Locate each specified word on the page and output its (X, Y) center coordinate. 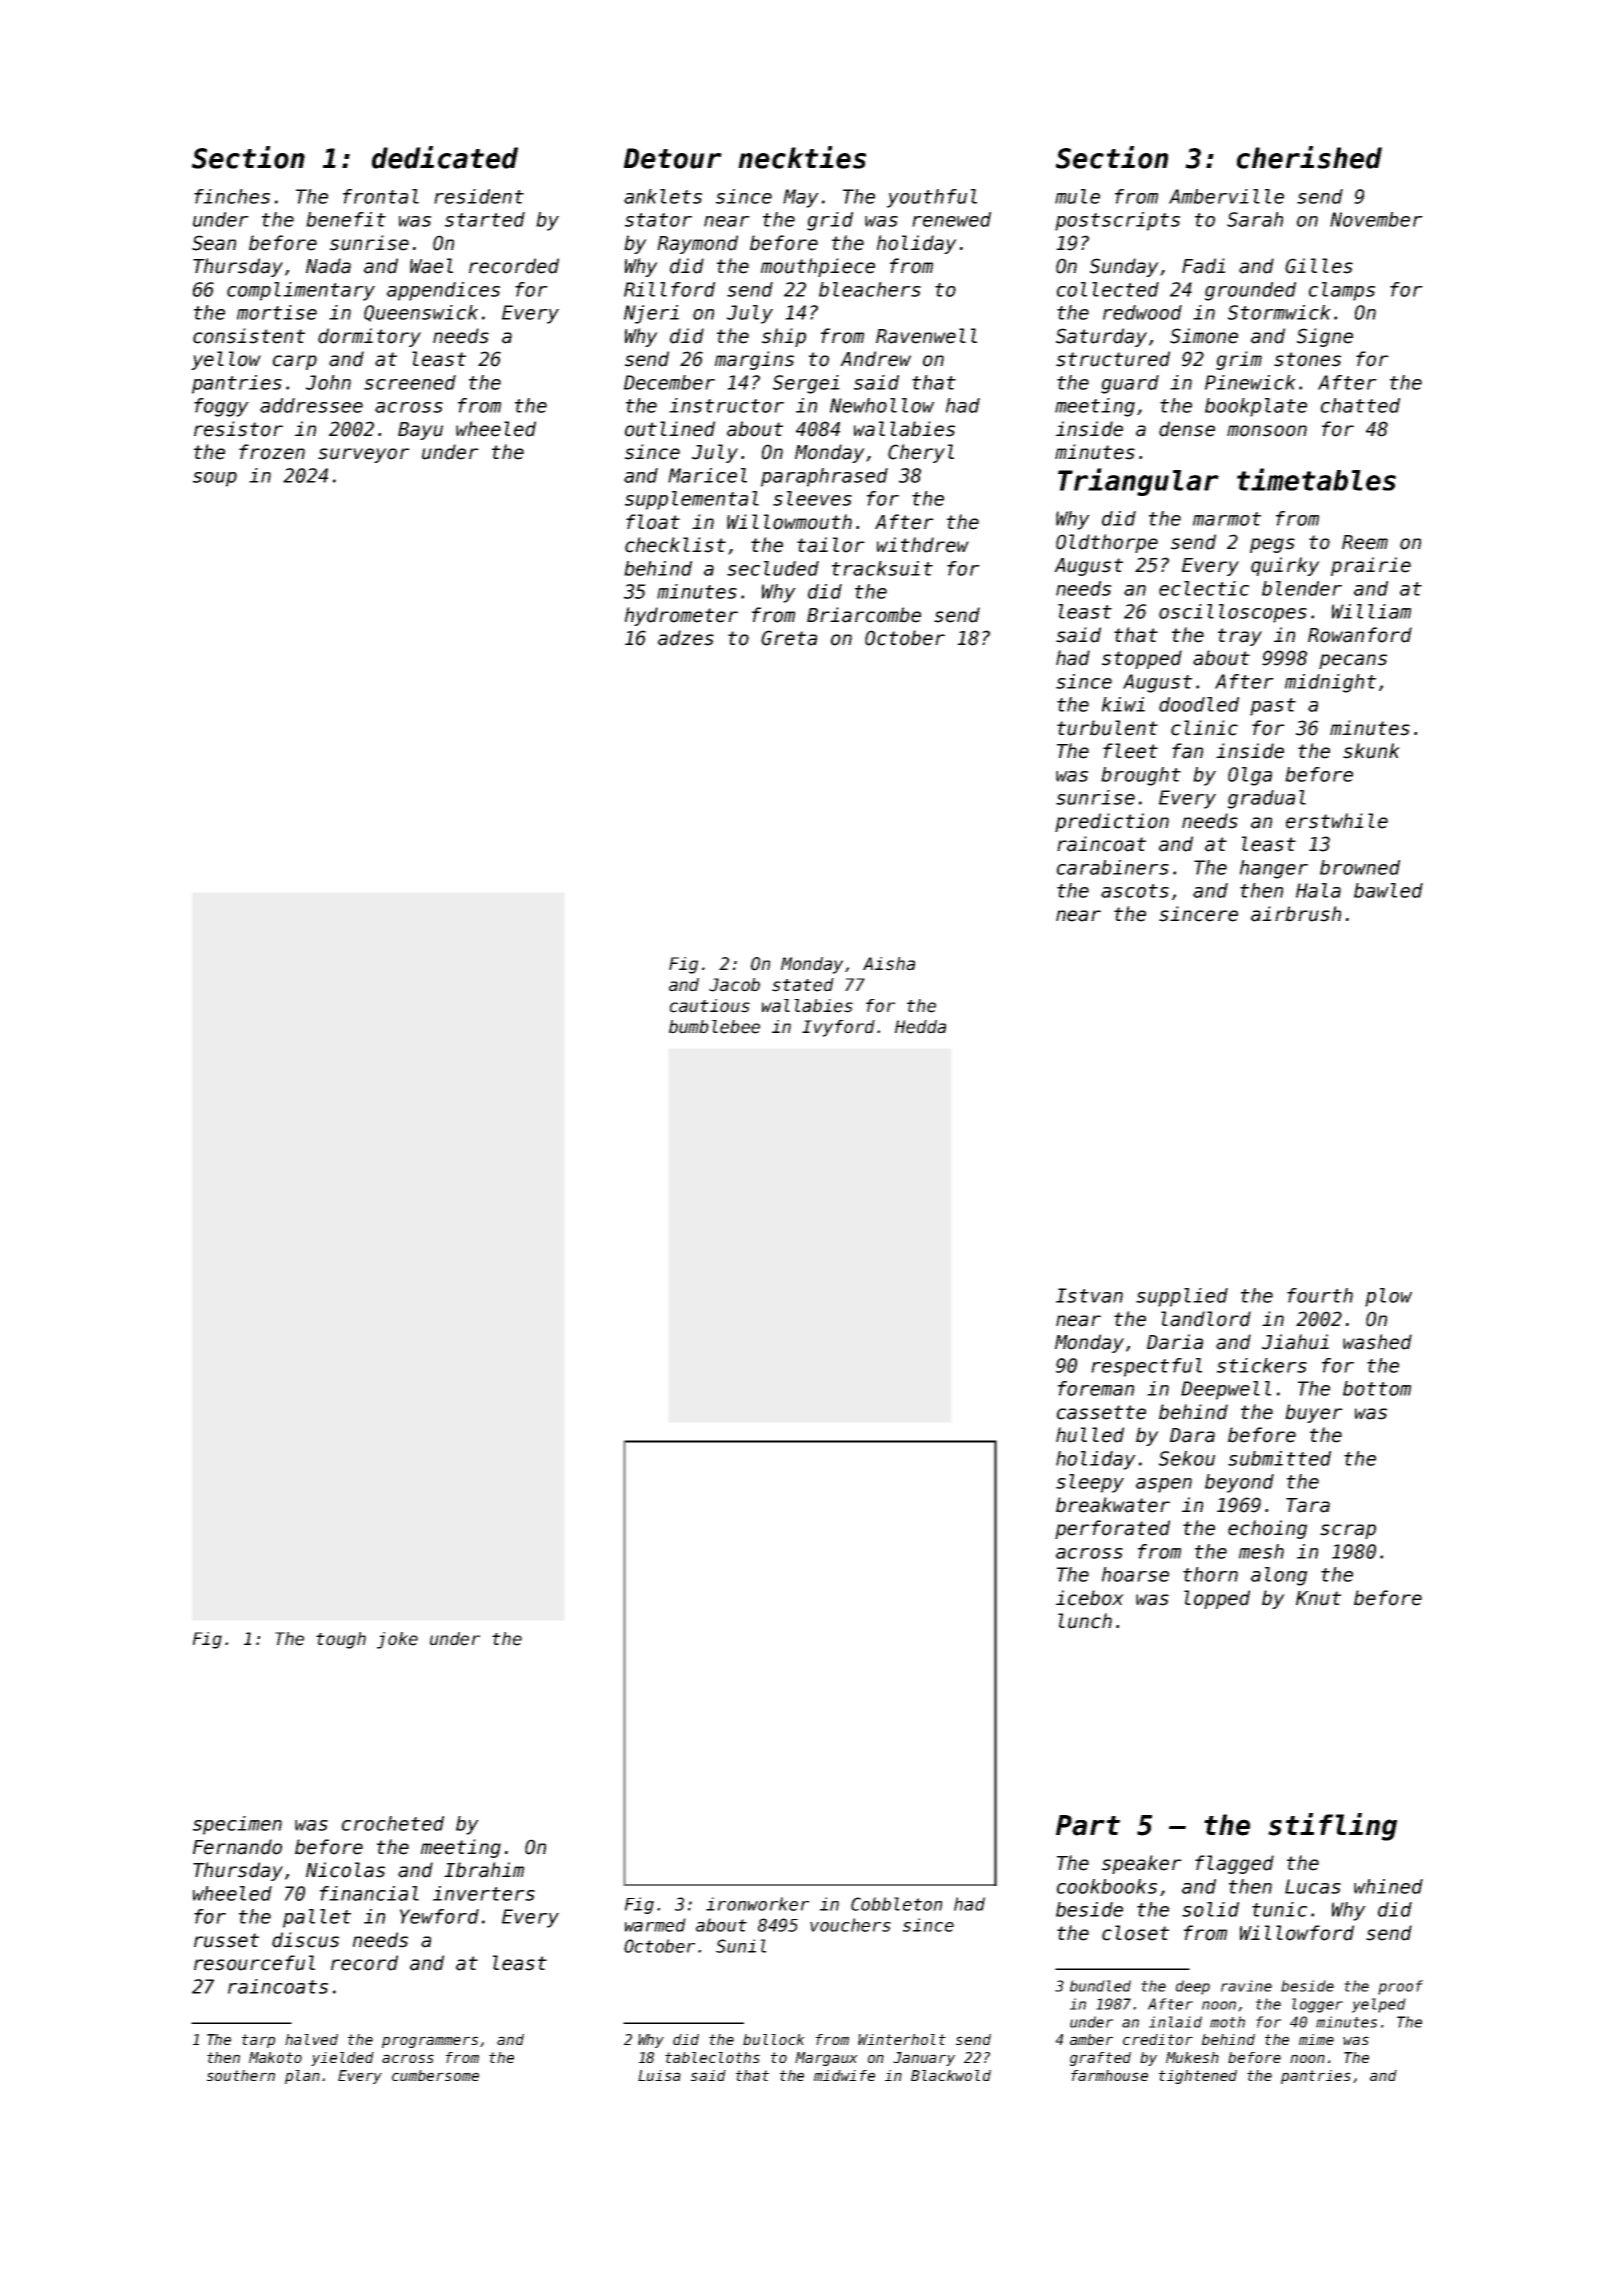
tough (341, 1640)
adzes (686, 638)
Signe (1325, 337)
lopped (1217, 1599)
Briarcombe (864, 615)
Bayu (420, 431)
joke (397, 1640)
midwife (844, 2075)
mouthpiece (818, 267)
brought (1141, 776)
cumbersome (435, 2075)
